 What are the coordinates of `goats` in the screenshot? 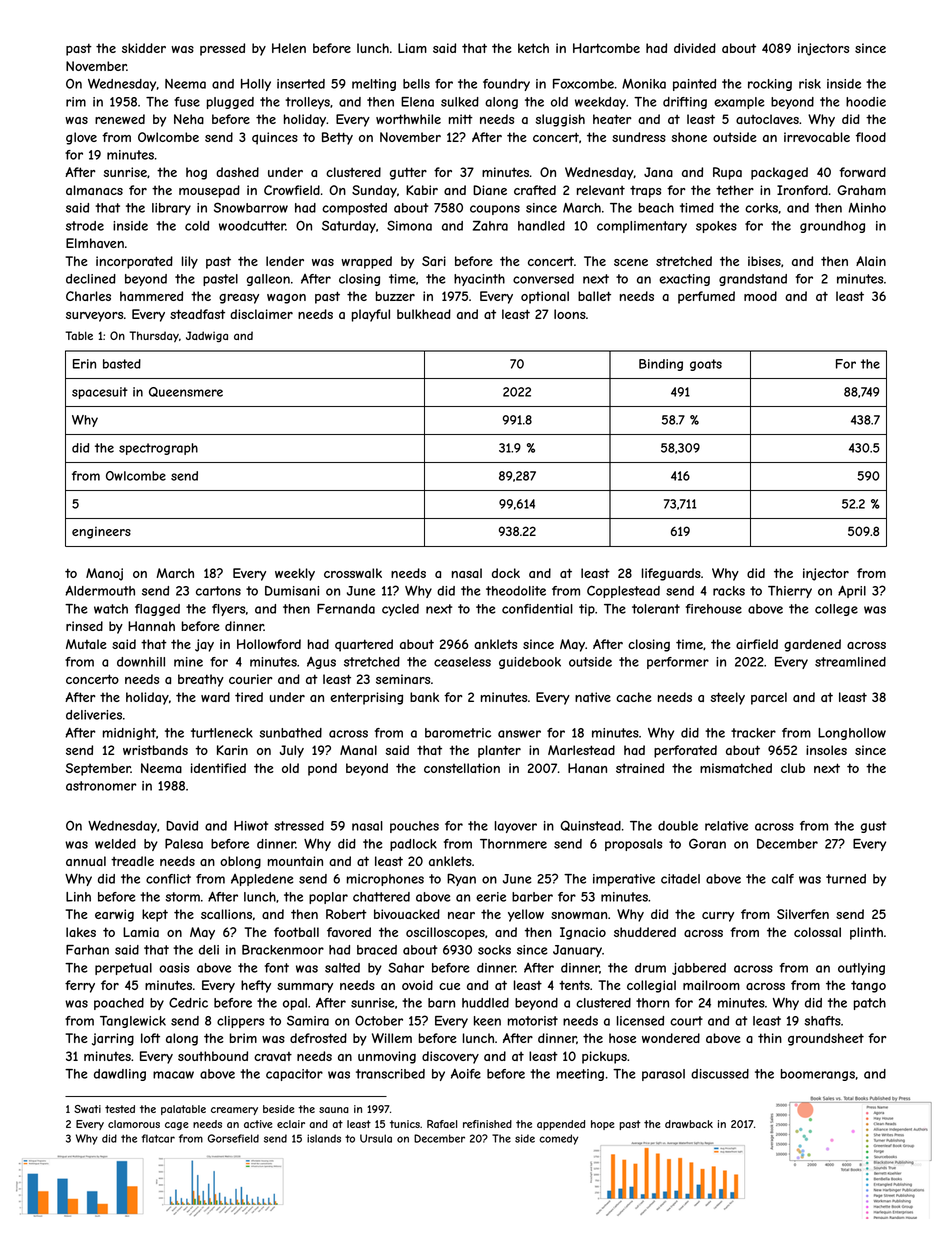 It's located at (706, 365).
